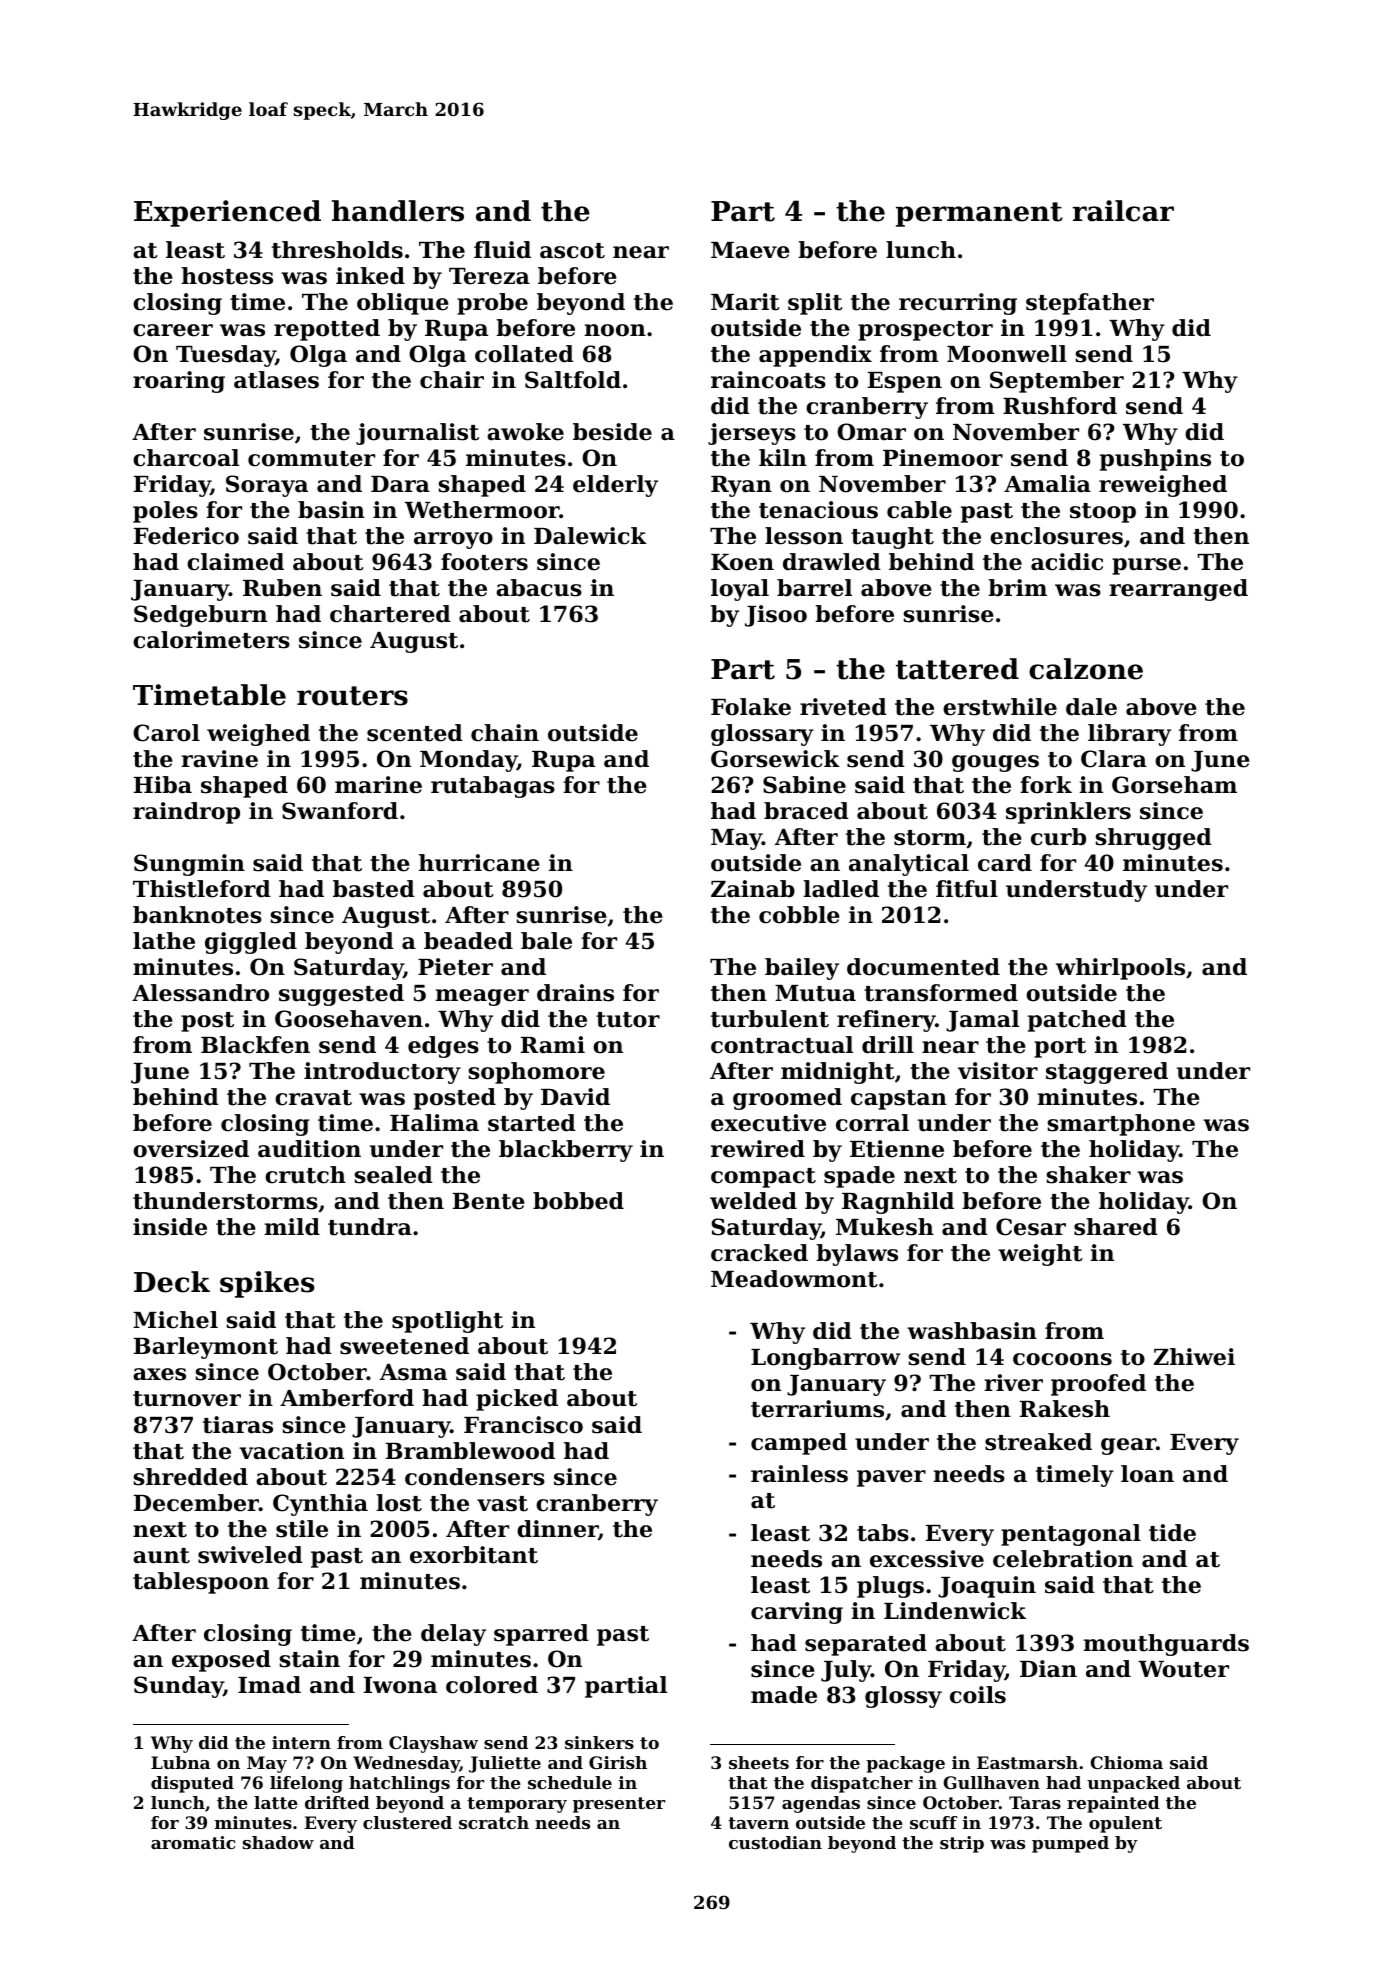 The image size is (1386, 1969). I want to click on permanent, so click(979, 214).
